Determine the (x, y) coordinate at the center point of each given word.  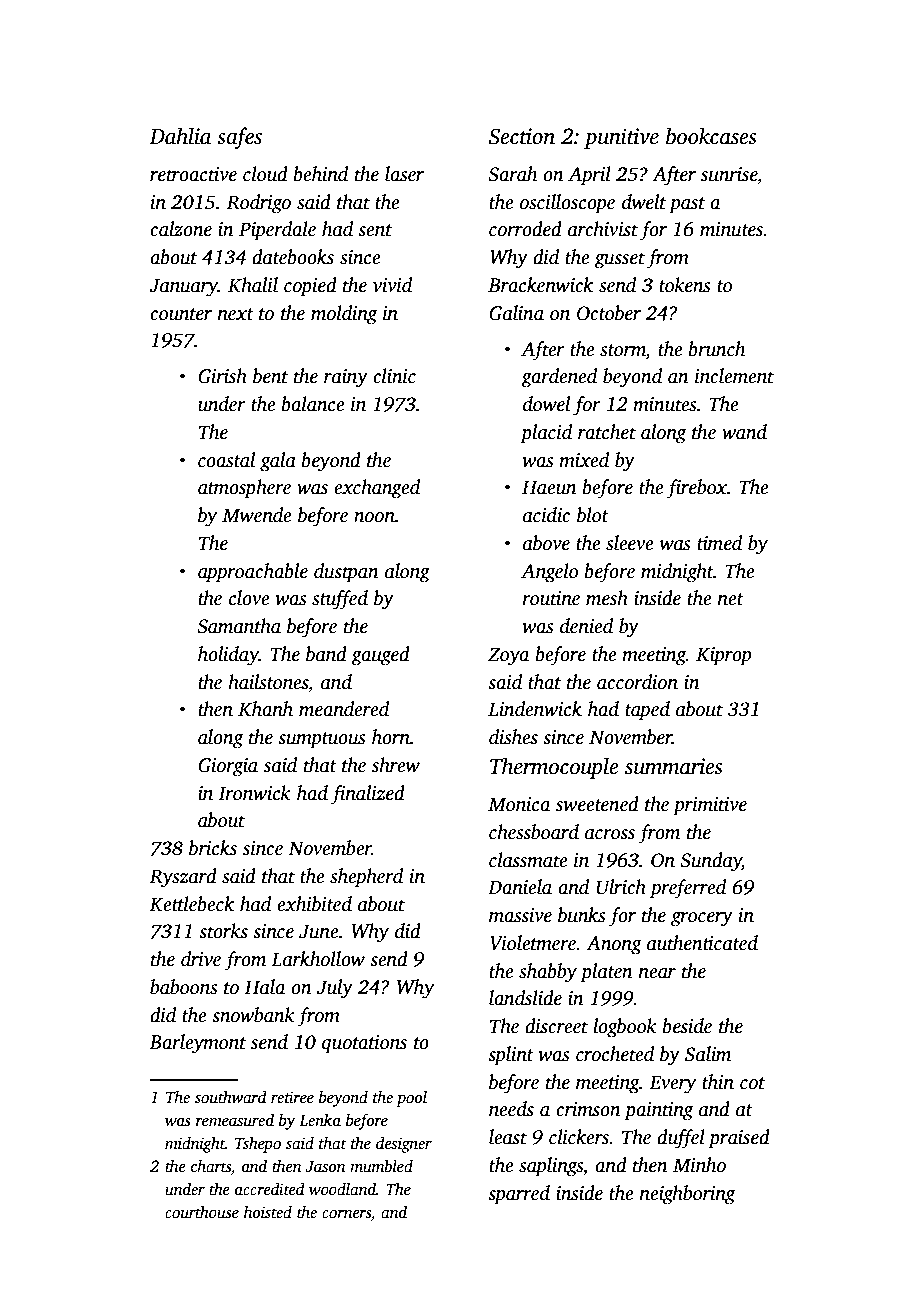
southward (231, 1097)
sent (375, 230)
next (236, 314)
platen (606, 973)
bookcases (711, 136)
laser (404, 174)
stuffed (340, 600)
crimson (588, 1109)
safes (239, 138)
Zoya (508, 656)
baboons (184, 987)
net (731, 599)
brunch (717, 349)
